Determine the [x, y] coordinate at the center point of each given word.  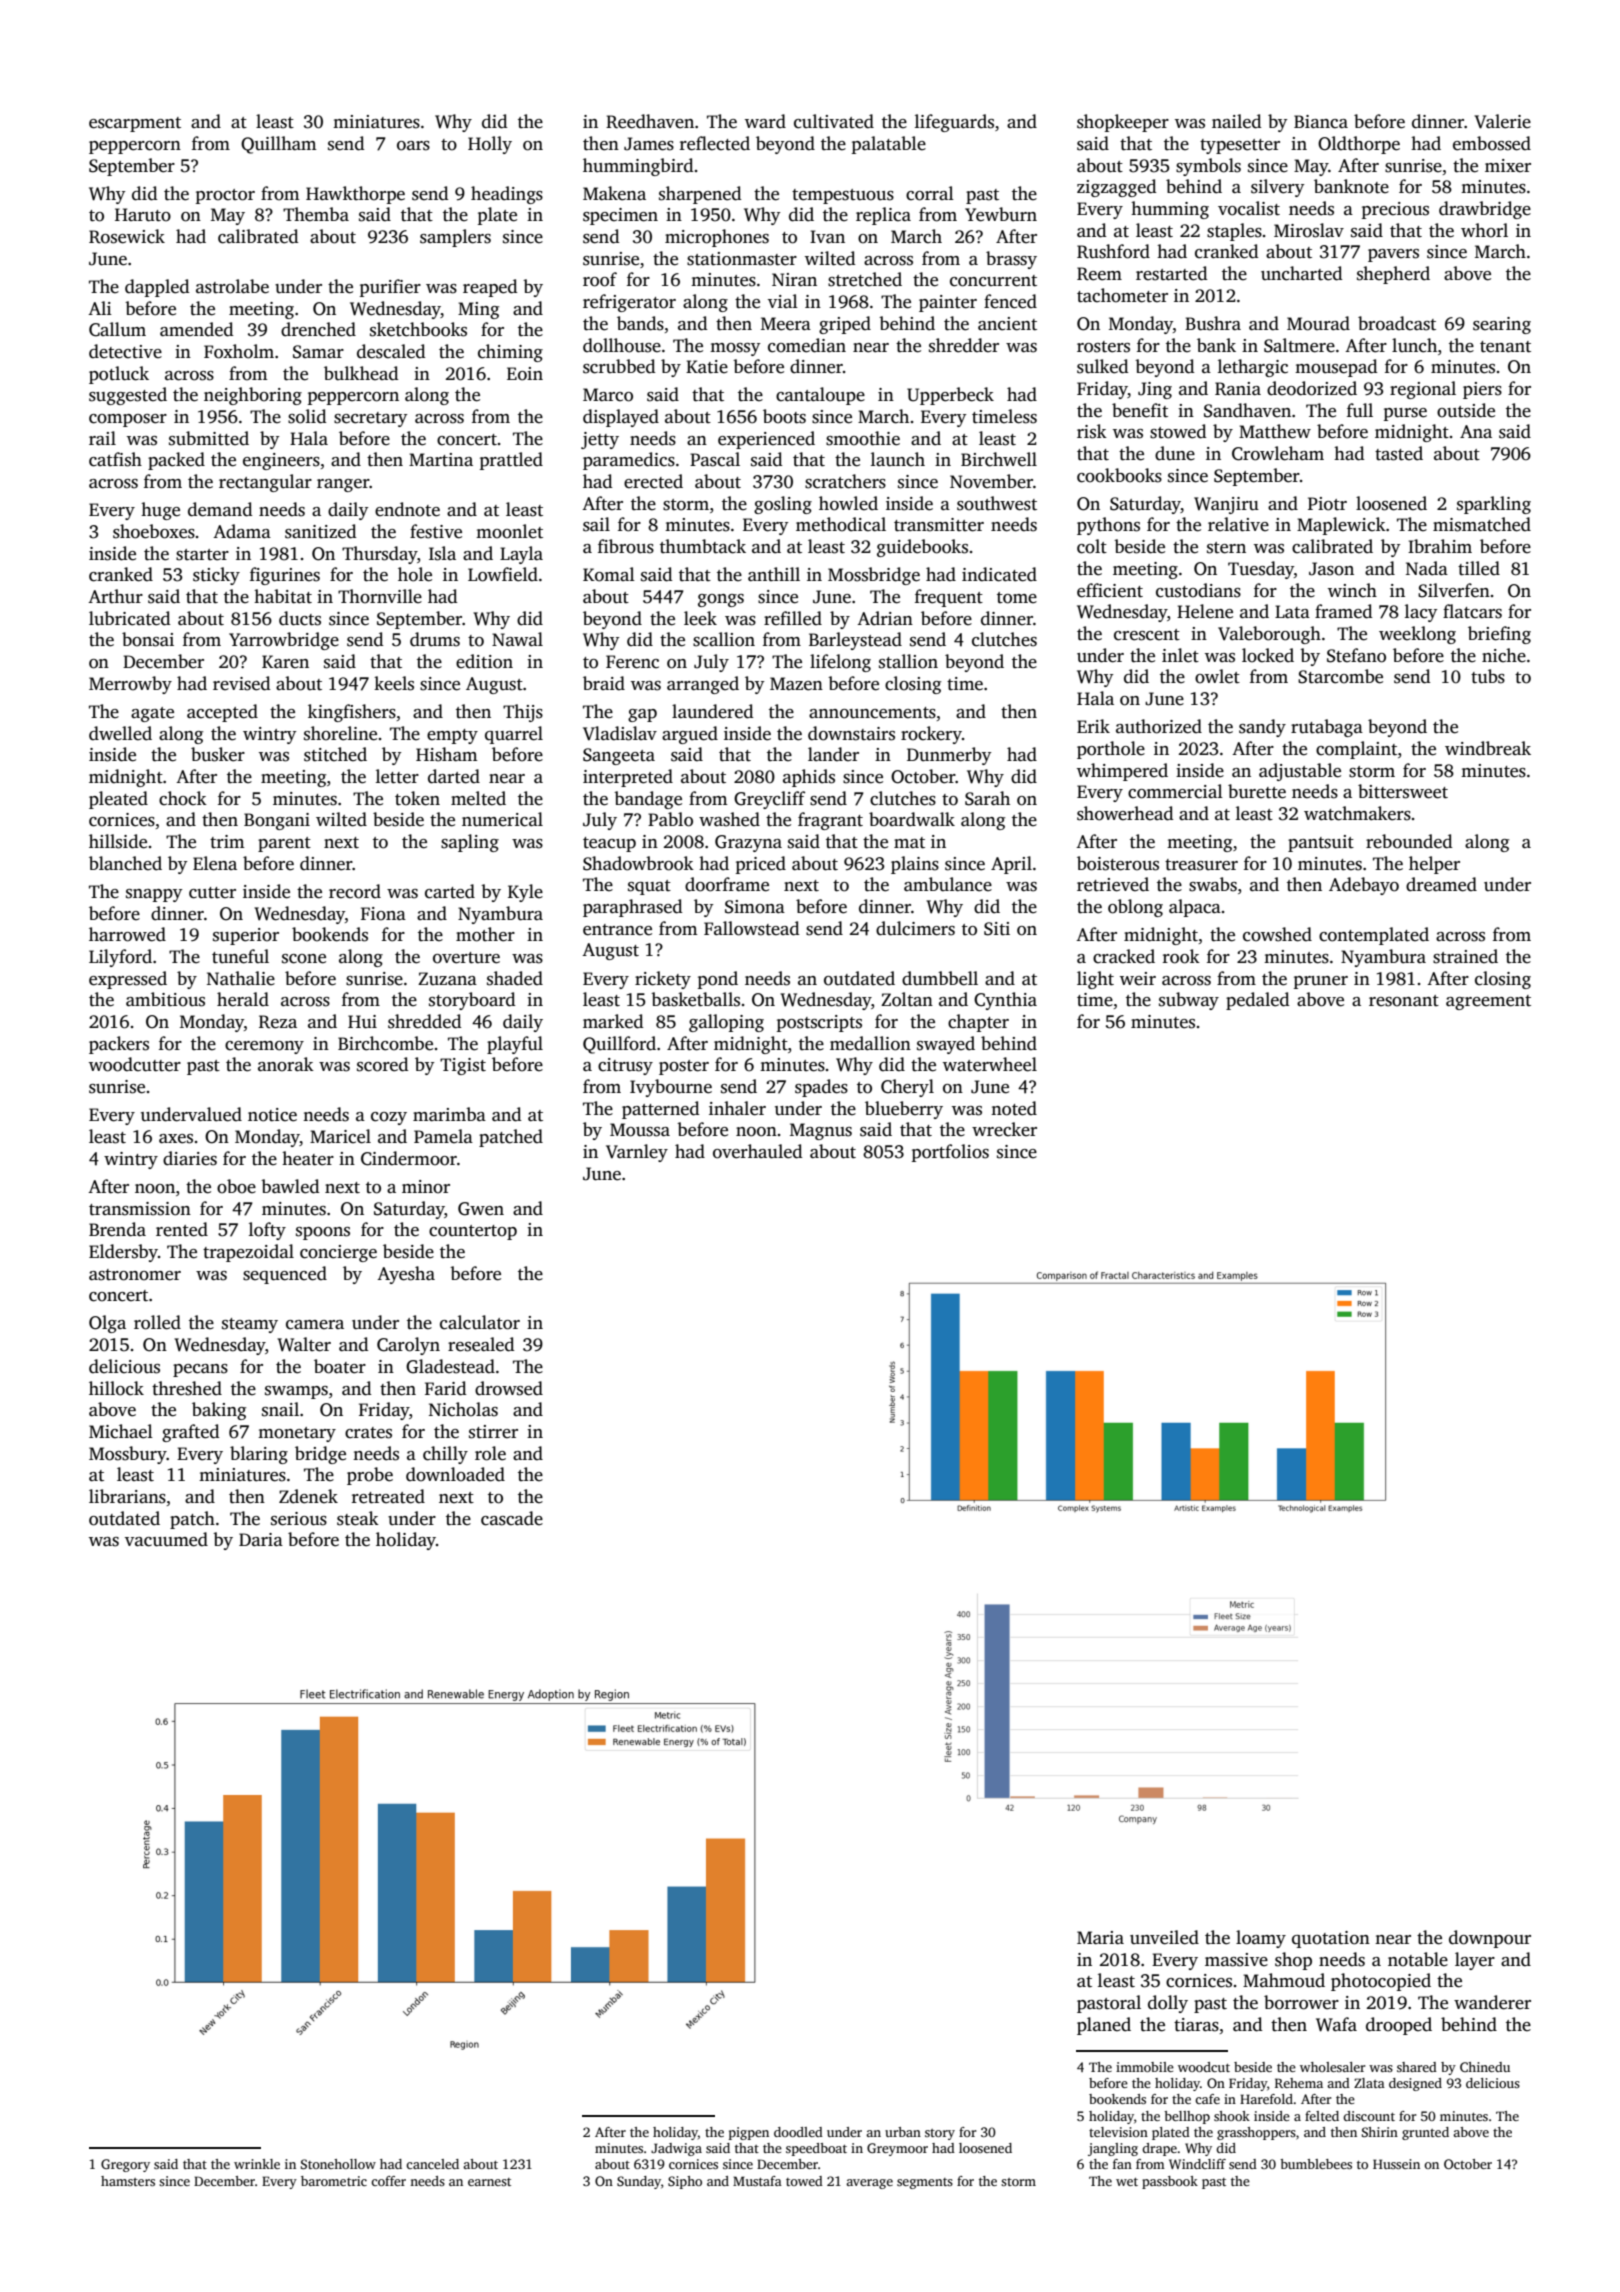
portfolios [950, 1153]
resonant [1404, 1001]
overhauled [758, 1151]
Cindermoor [409, 1158]
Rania [1238, 389]
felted [1322, 2116]
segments [925, 2183]
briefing [1499, 635]
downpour [1490, 1939]
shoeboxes [154, 531]
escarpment [135, 124]
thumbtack [703, 546]
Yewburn [1001, 214]
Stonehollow [338, 2164]
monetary [297, 1434]
